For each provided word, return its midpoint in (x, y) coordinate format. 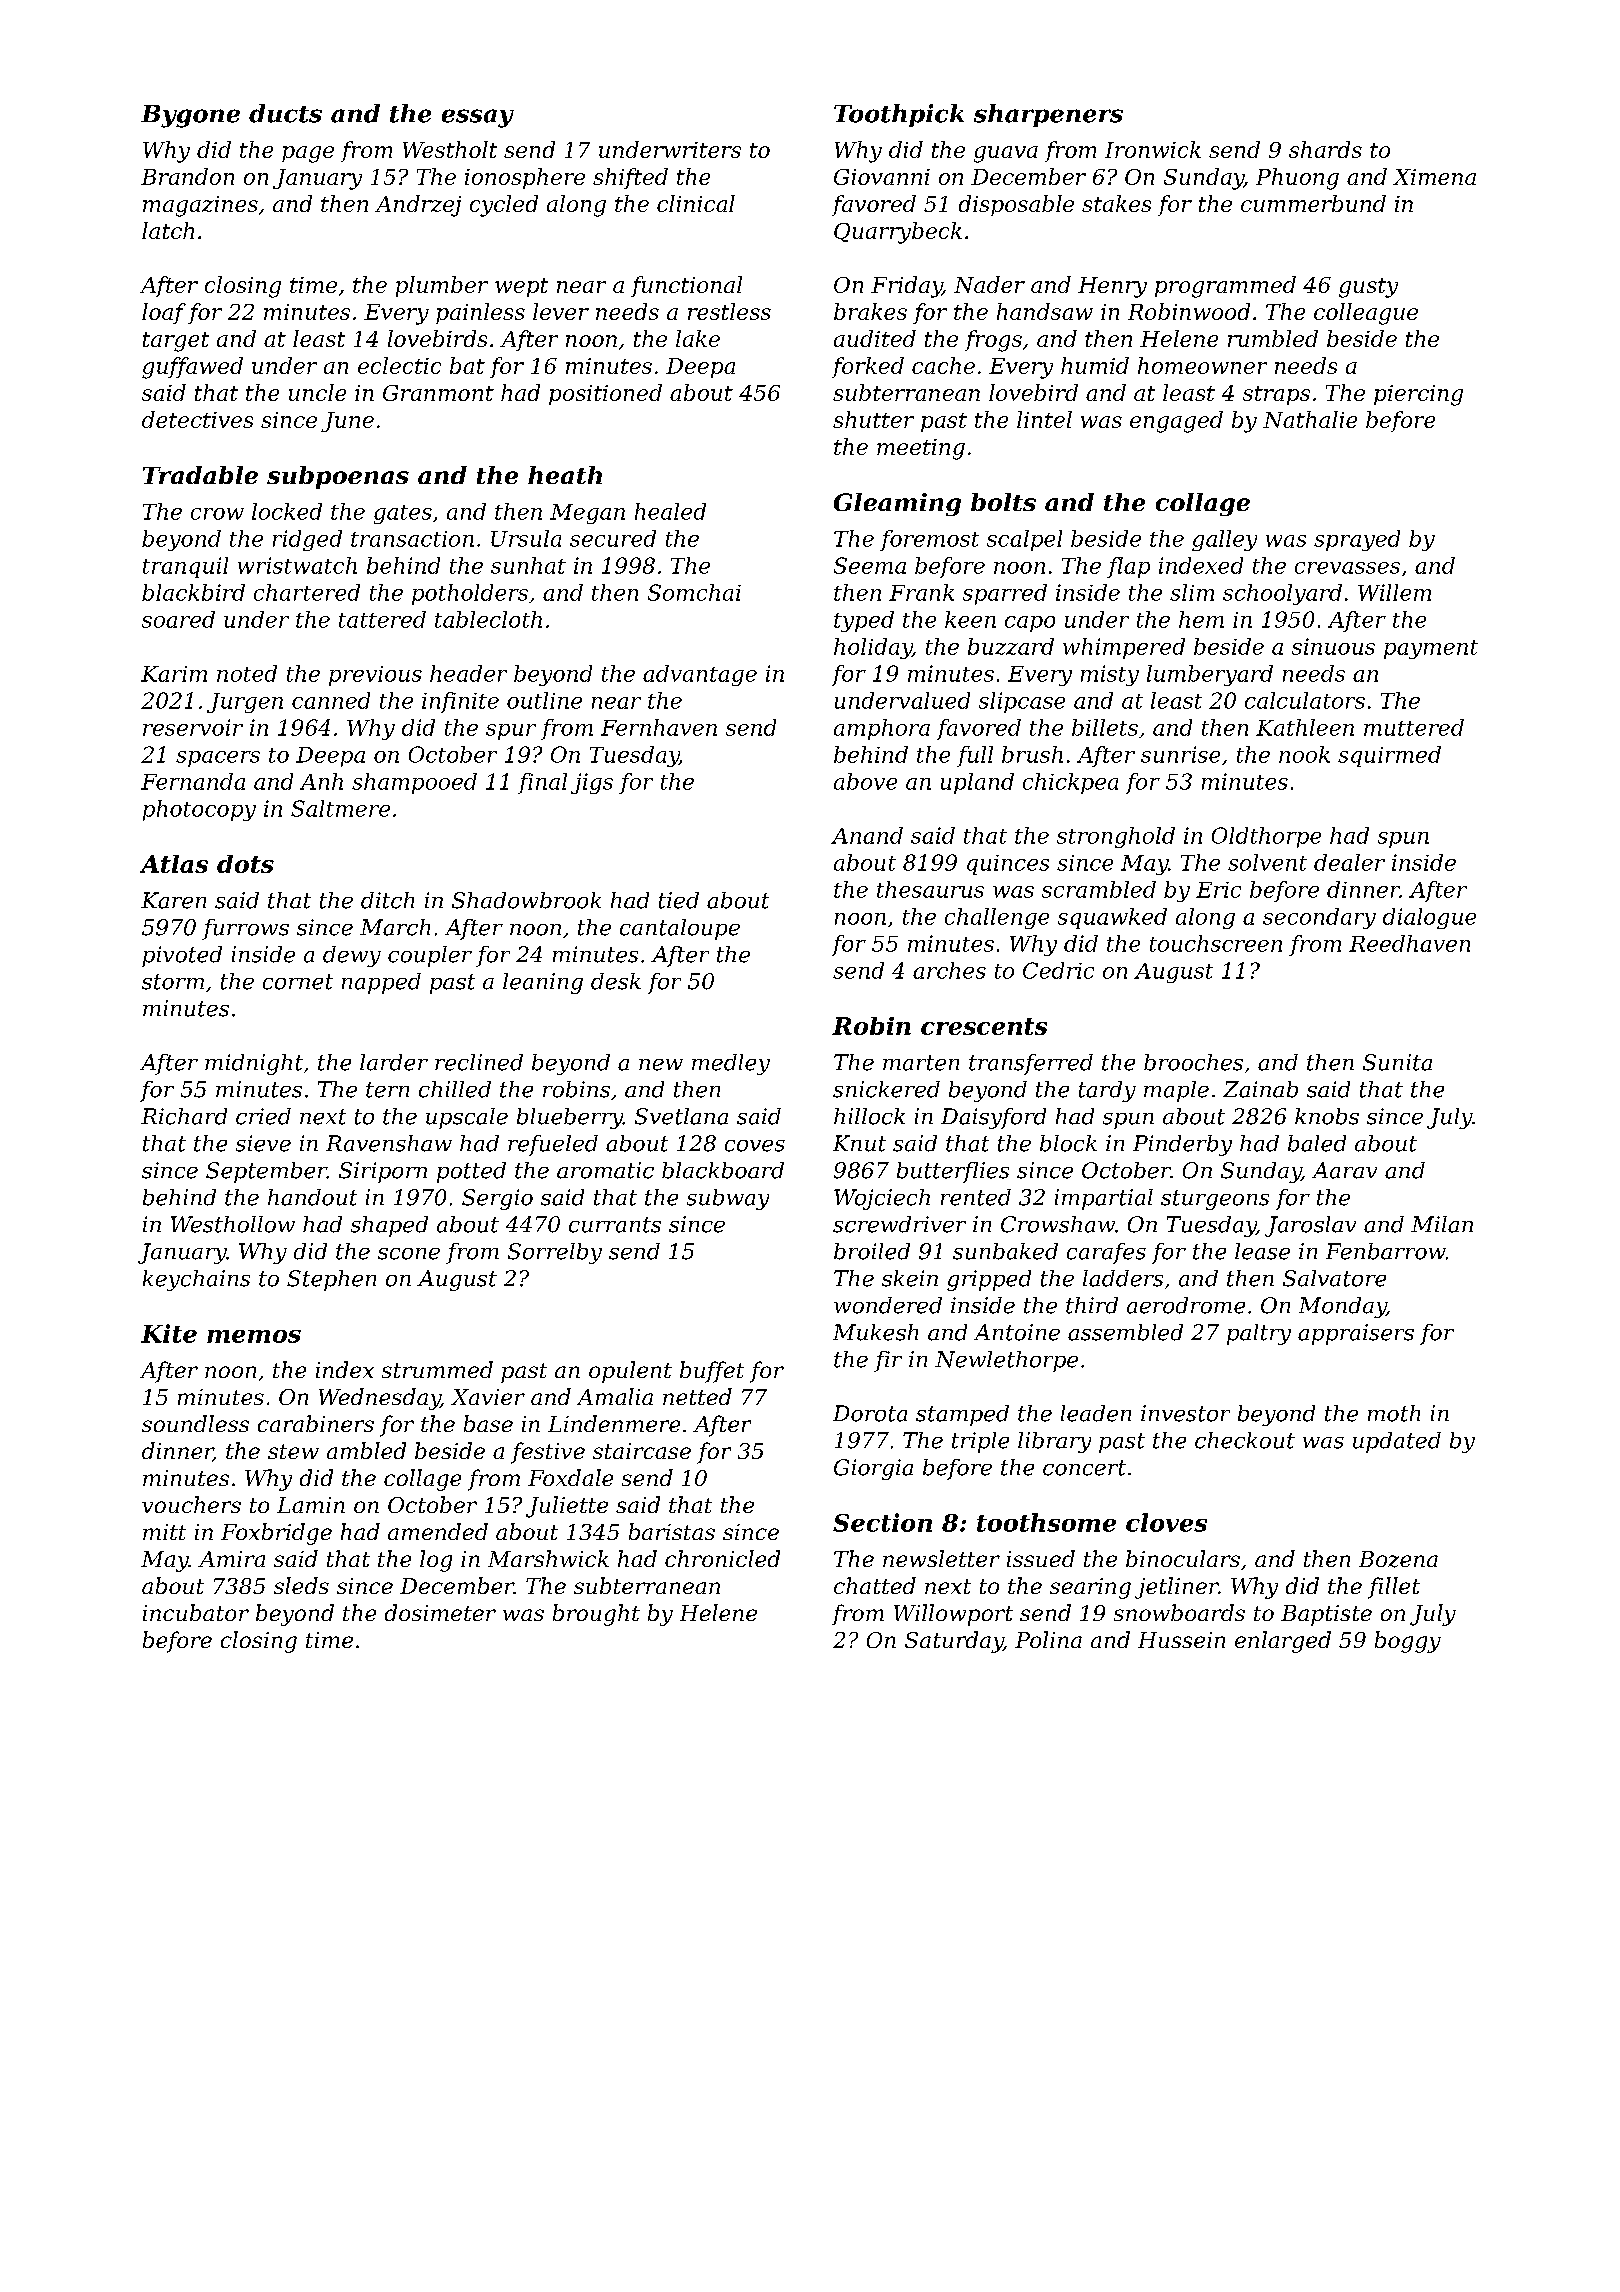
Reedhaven (1409, 943)
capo (1030, 624)
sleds (301, 1585)
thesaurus (930, 889)
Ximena (1434, 177)
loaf (164, 313)
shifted (630, 178)
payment (1431, 649)
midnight (254, 1064)
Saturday (954, 1642)
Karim (174, 674)
